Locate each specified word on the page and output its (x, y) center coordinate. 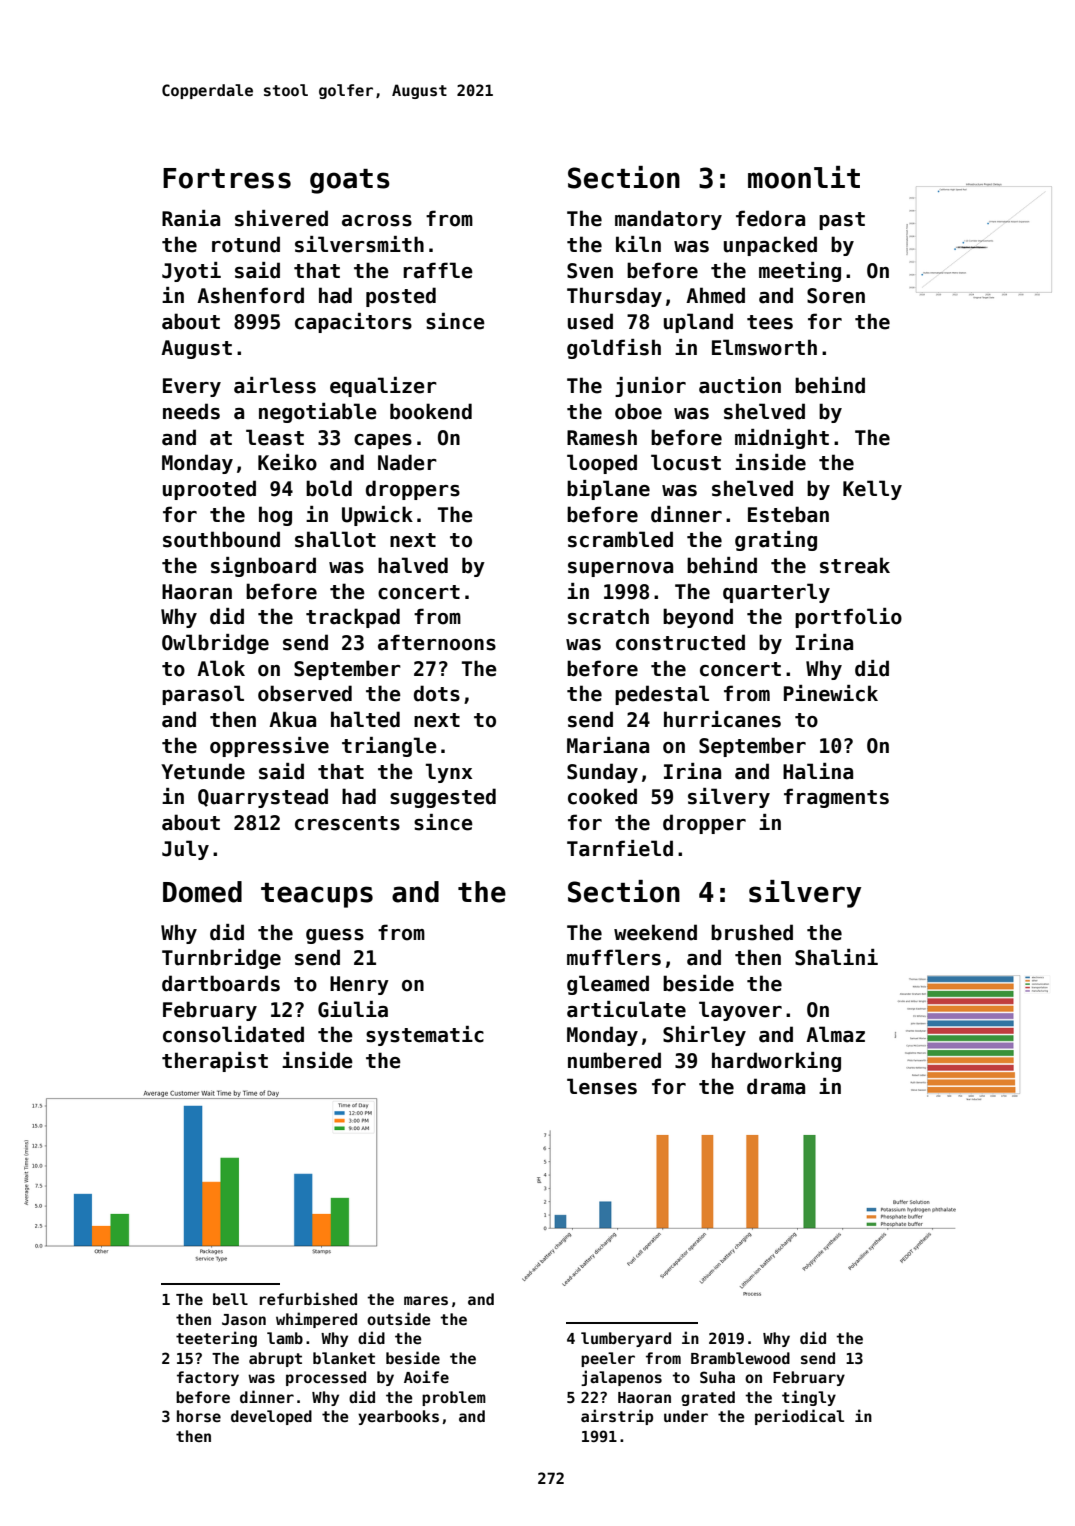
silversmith (359, 244)
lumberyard (626, 1339)
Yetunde (203, 771)
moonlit (804, 177)
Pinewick (831, 693)
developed (271, 1417)
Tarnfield (620, 848)
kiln (638, 244)
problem (454, 1398)
